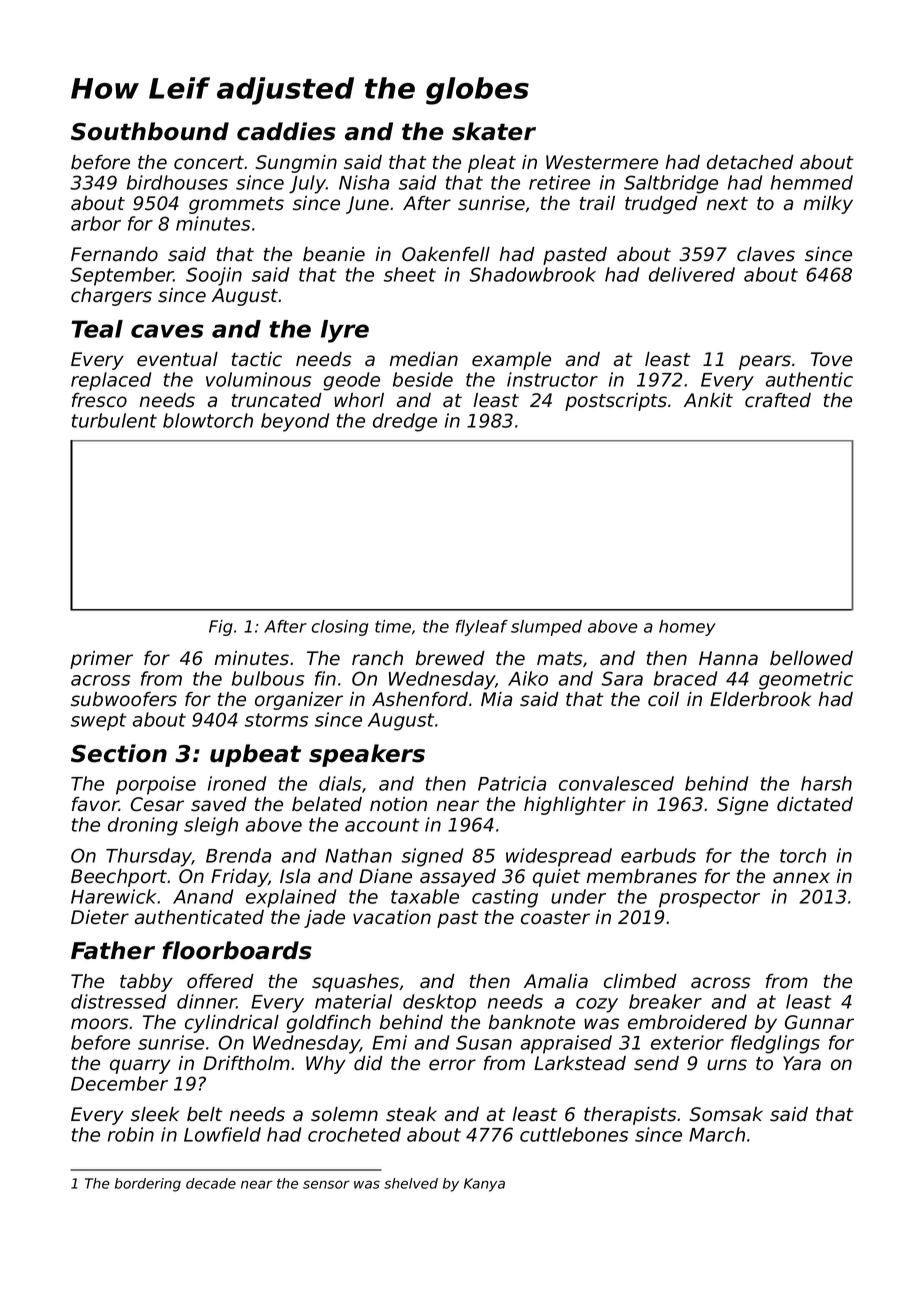 This document has height=1308, width=924. What do you see at coordinates (96, 223) in the document?
I see `arbor` at bounding box center [96, 223].
